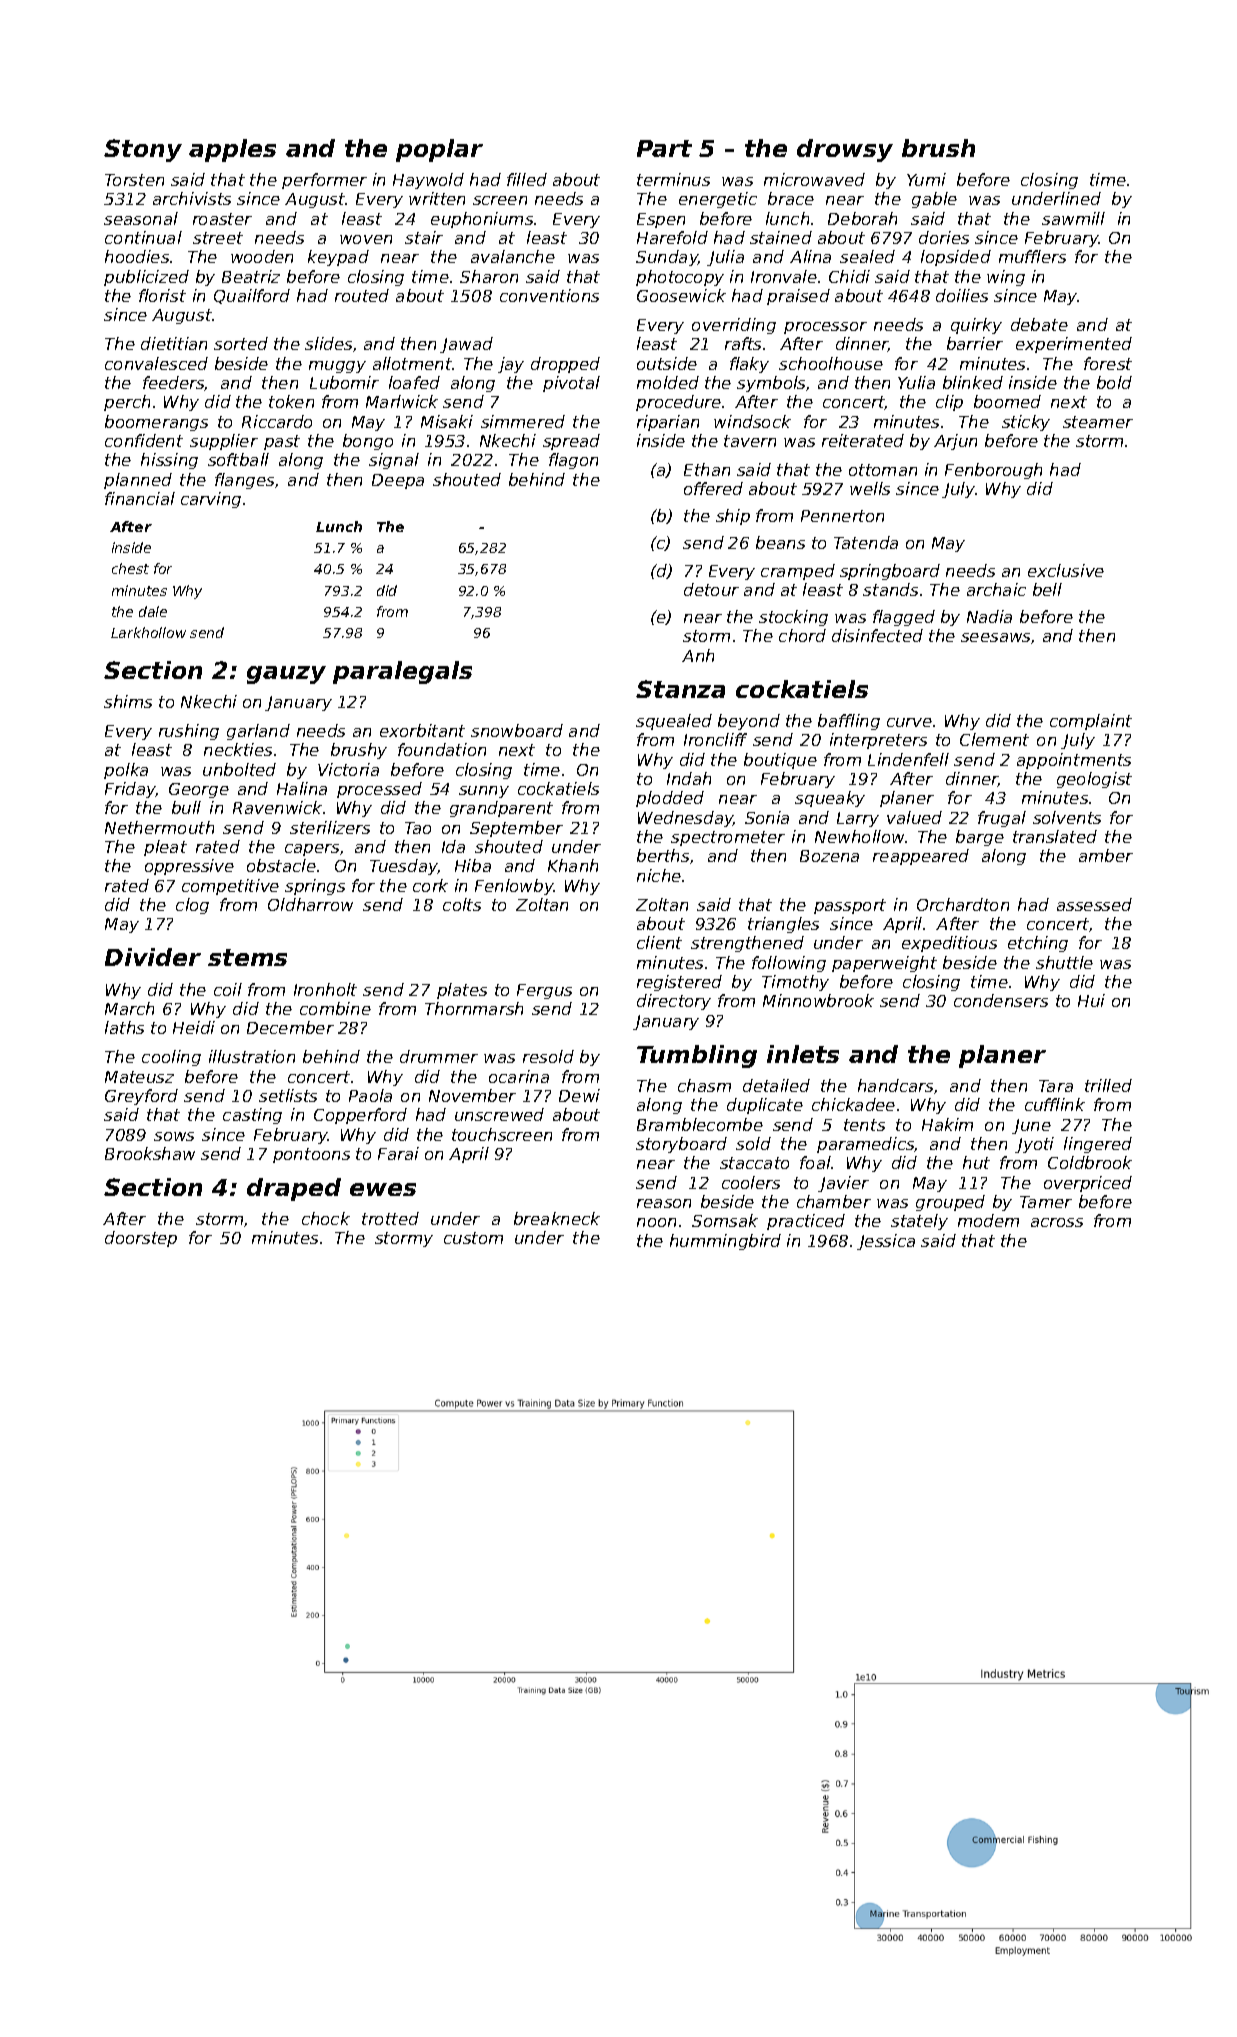  What do you see at coordinates (670, 799) in the screenshot?
I see `plodded` at bounding box center [670, 799].
